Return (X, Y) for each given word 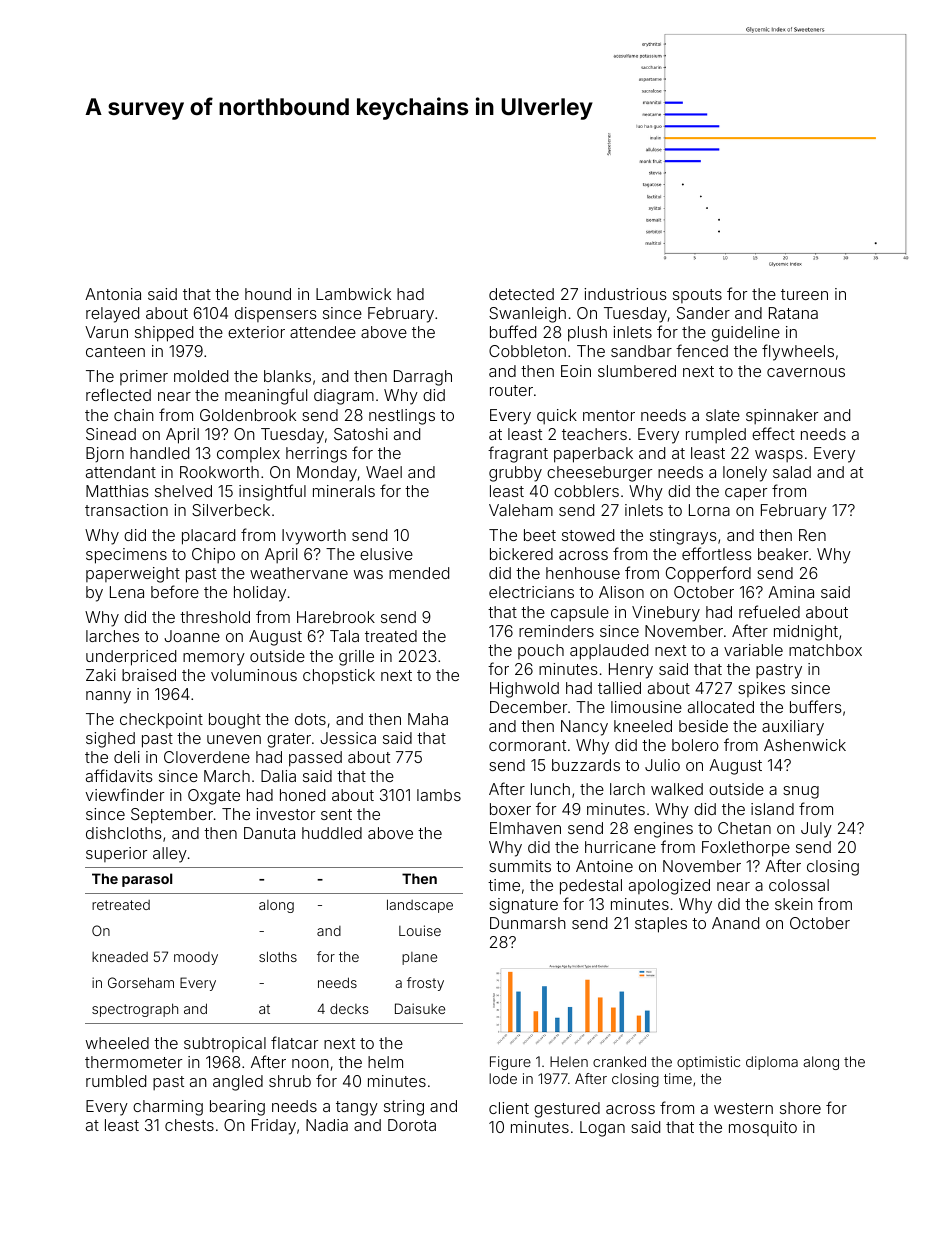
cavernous (806, 372)
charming (168, 1108)
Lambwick (353, 294)
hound (268, 294)
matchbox (825, 650)
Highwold (524, 690)
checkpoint (161, 720)
